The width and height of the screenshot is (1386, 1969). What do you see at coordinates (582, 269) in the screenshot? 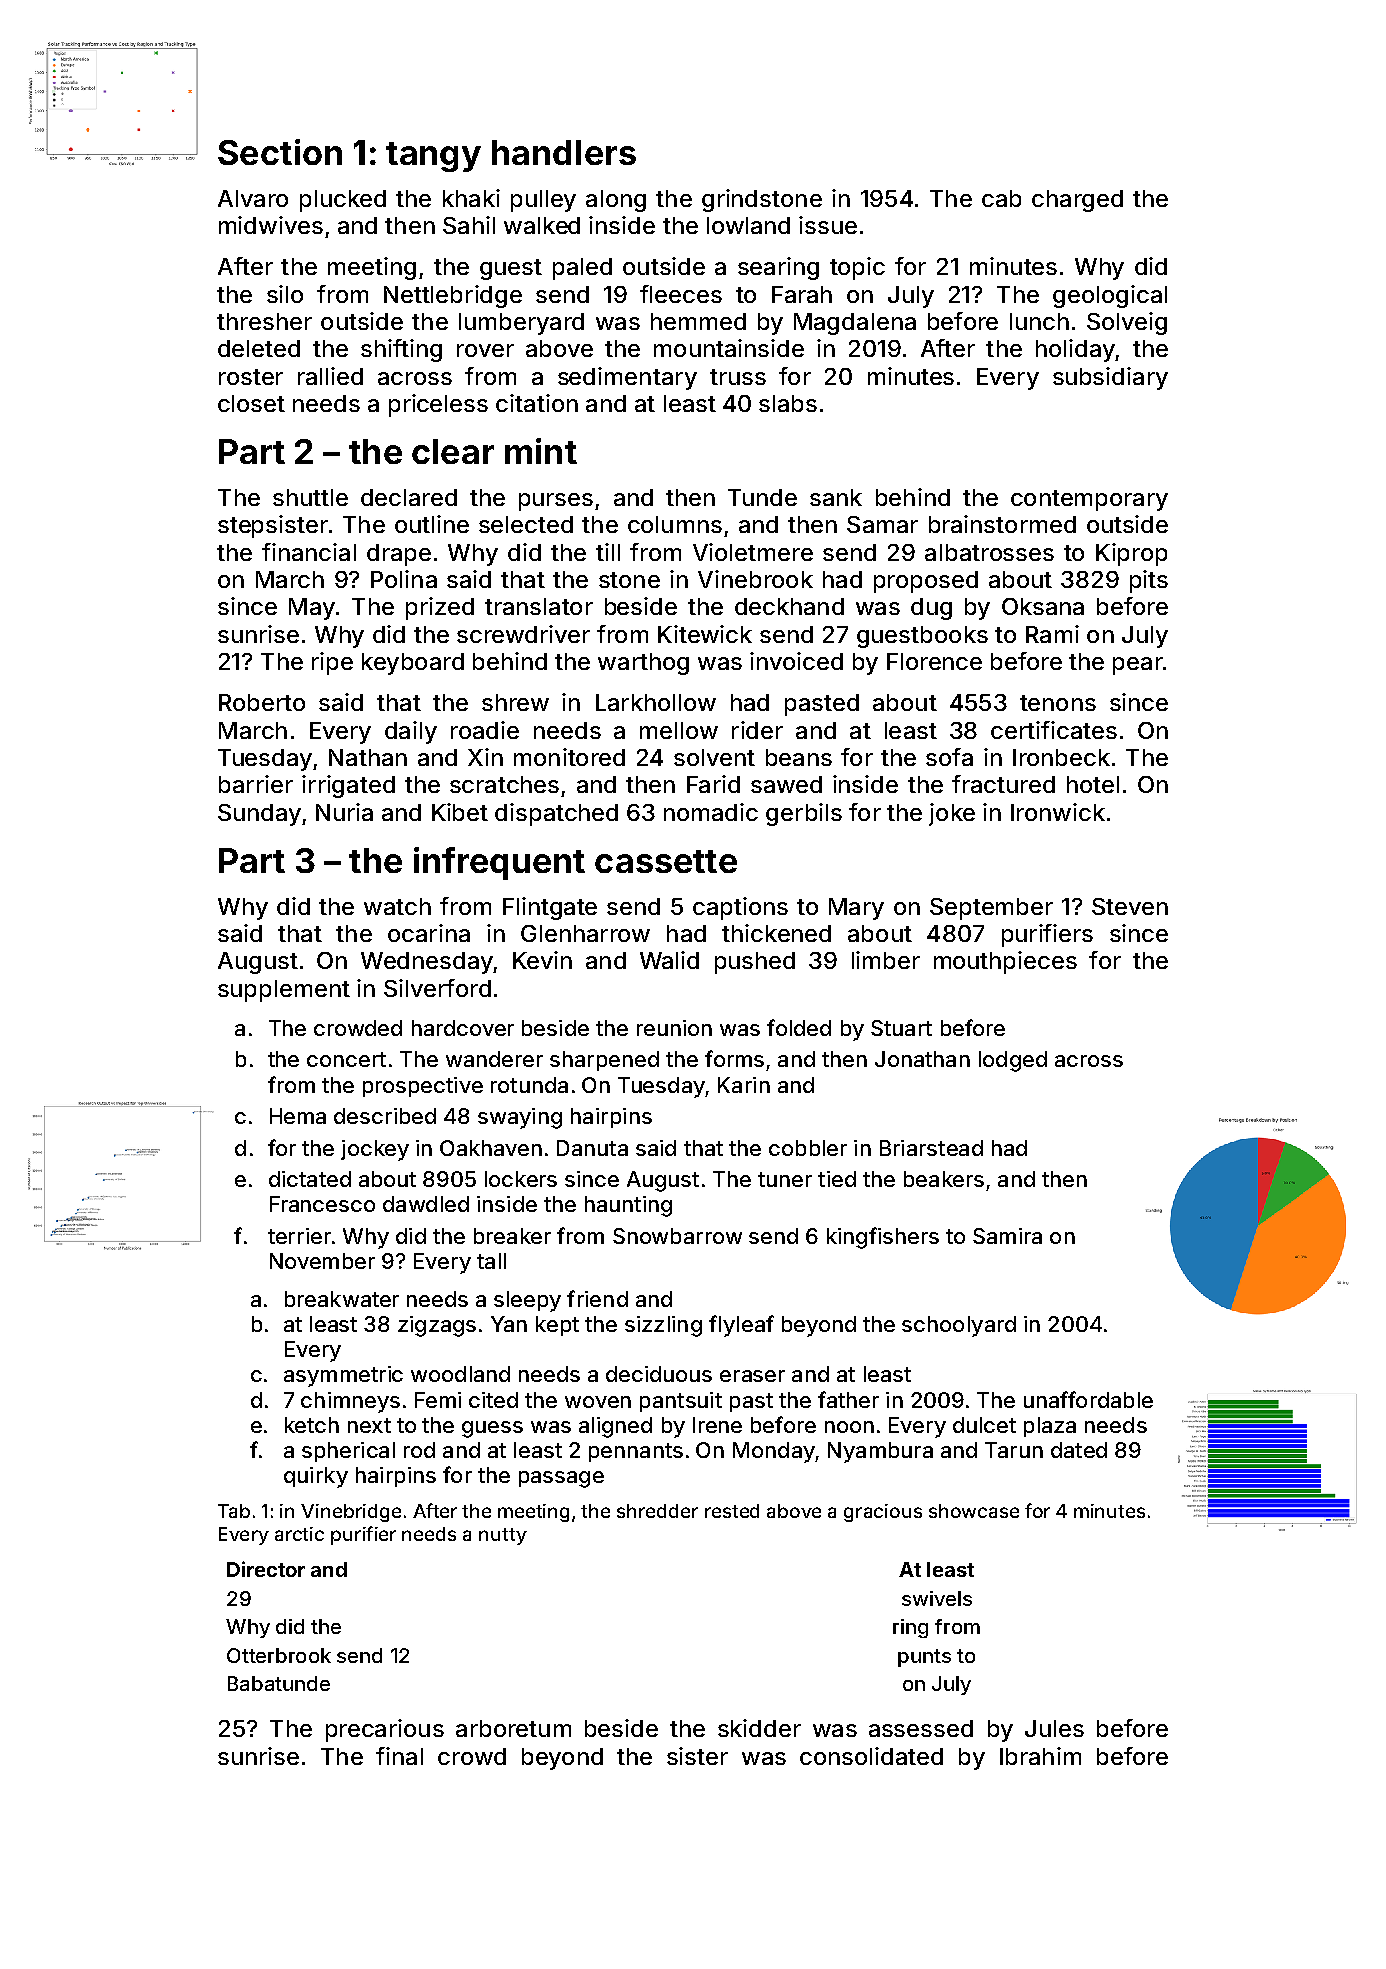
I see `paled` at bounding box center [582, 269].
